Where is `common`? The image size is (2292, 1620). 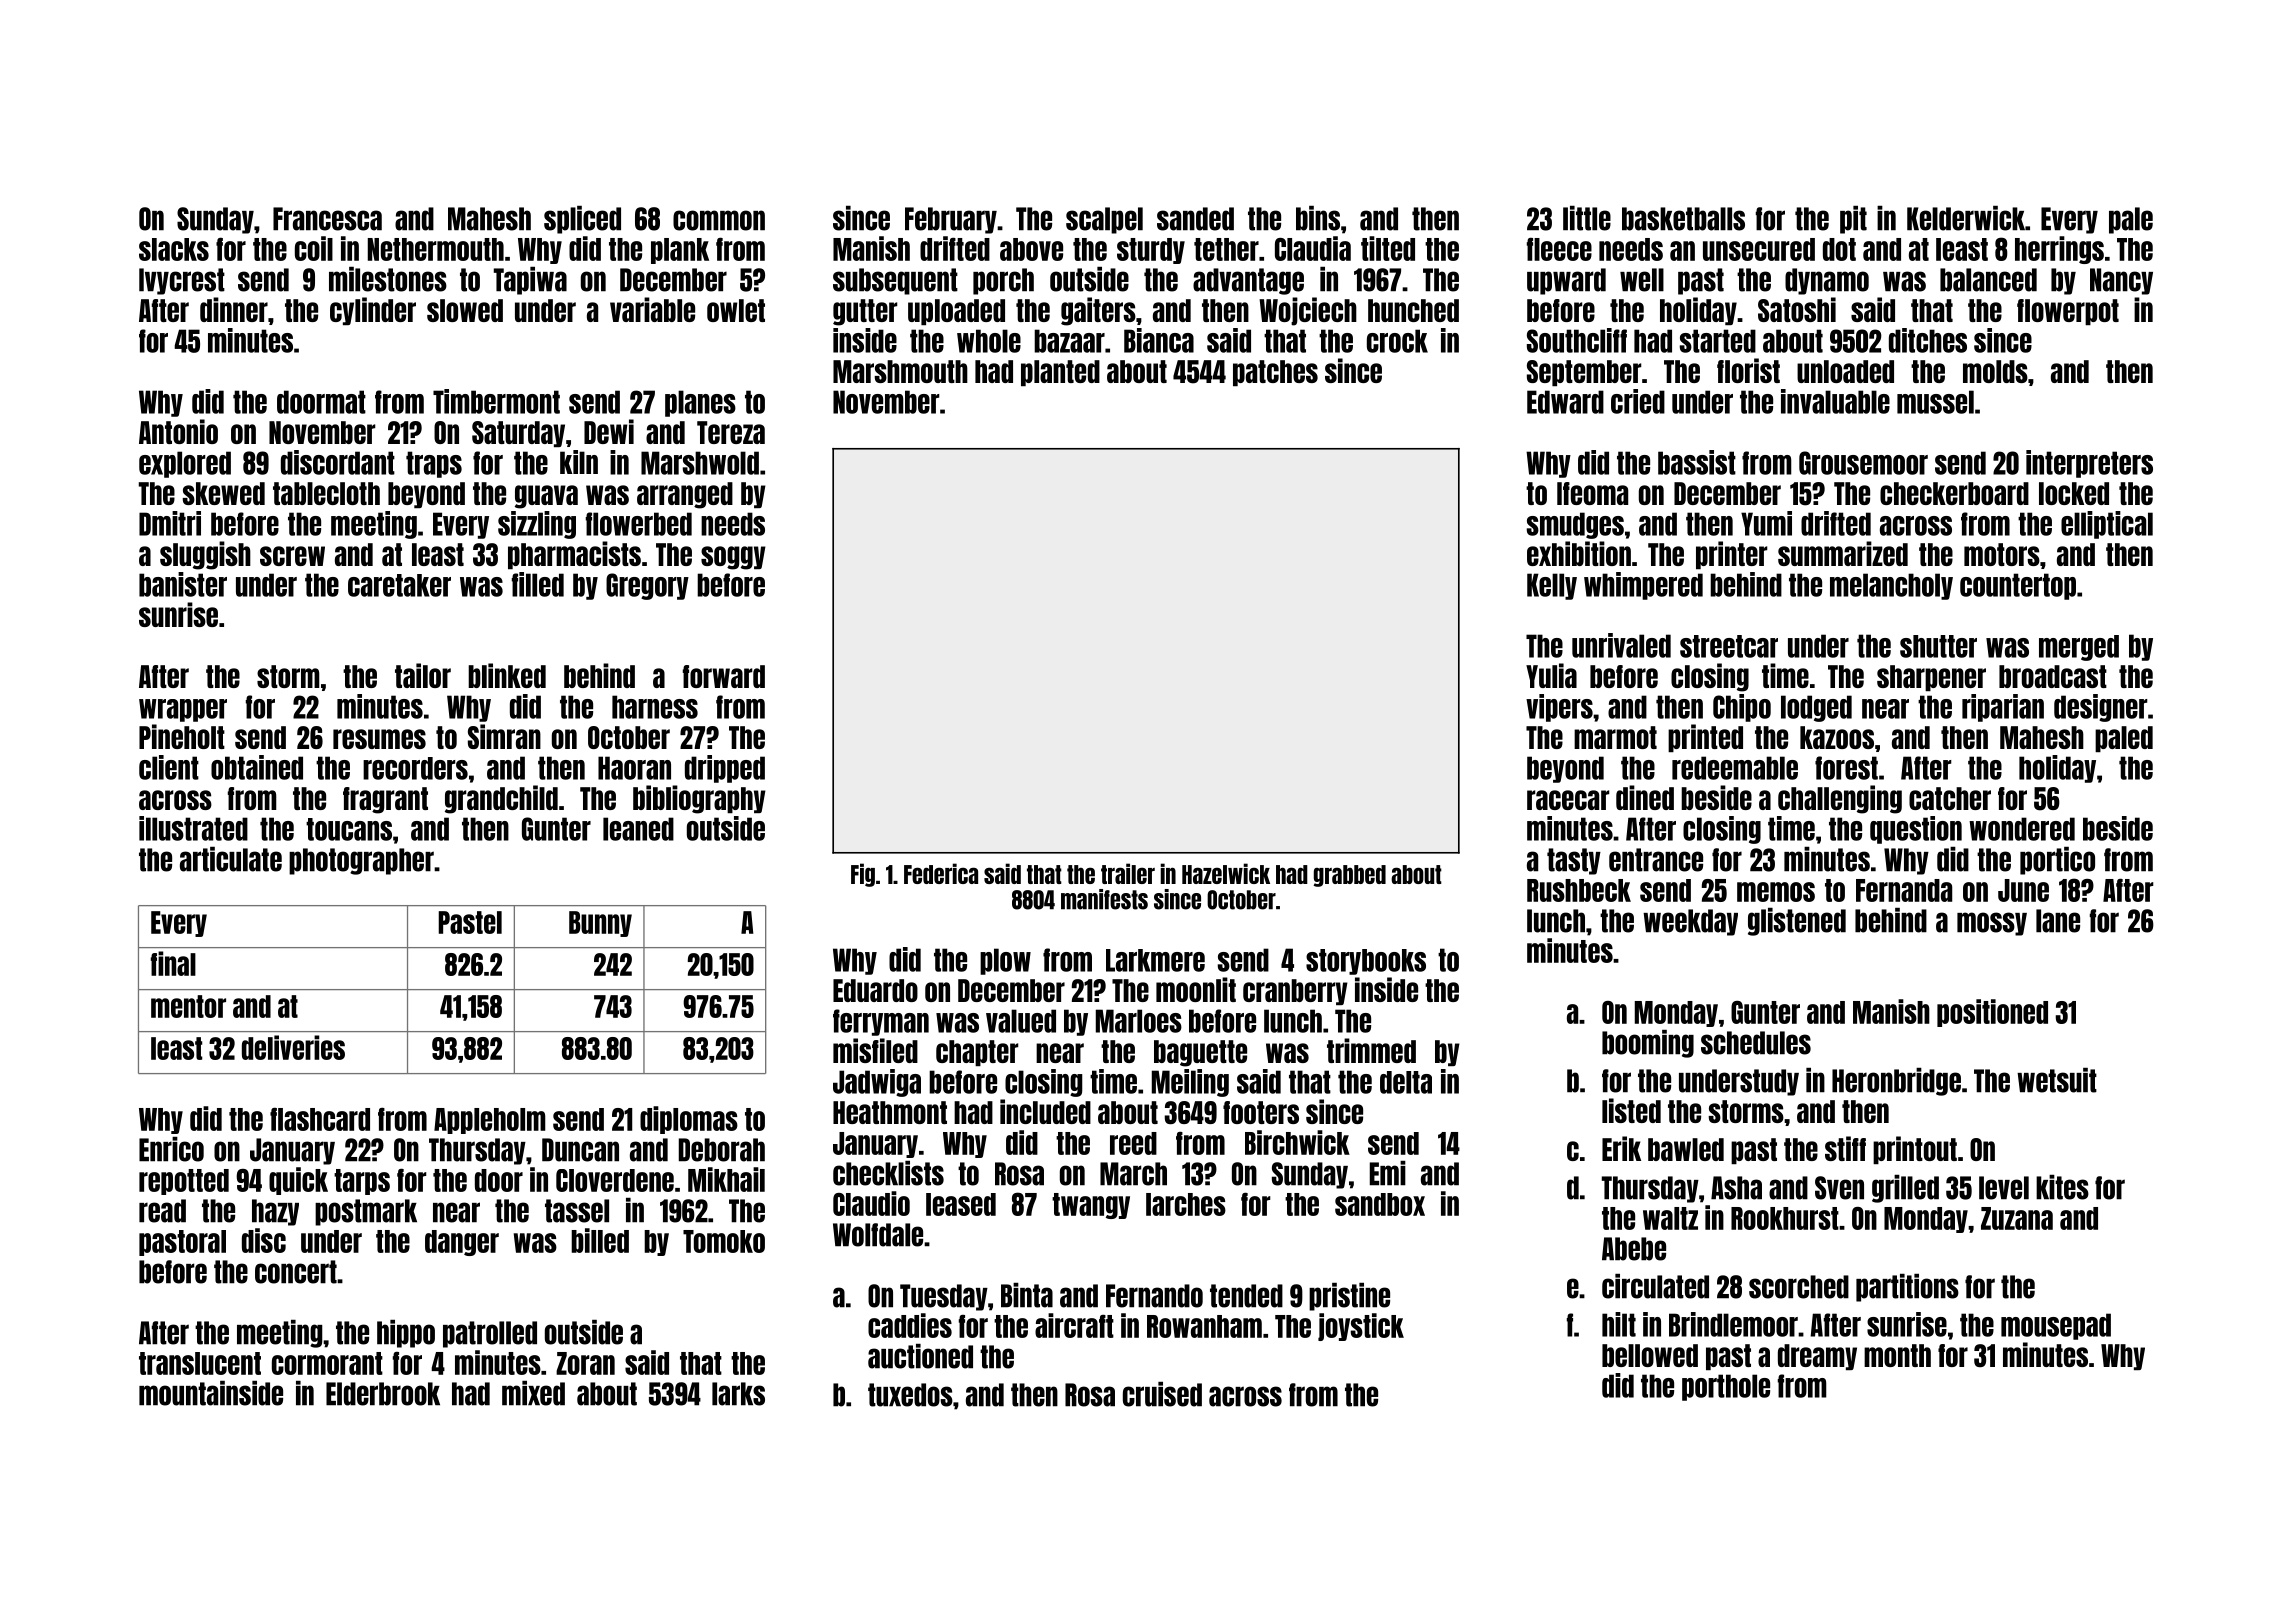
common is located at coordinates (719, 220).
